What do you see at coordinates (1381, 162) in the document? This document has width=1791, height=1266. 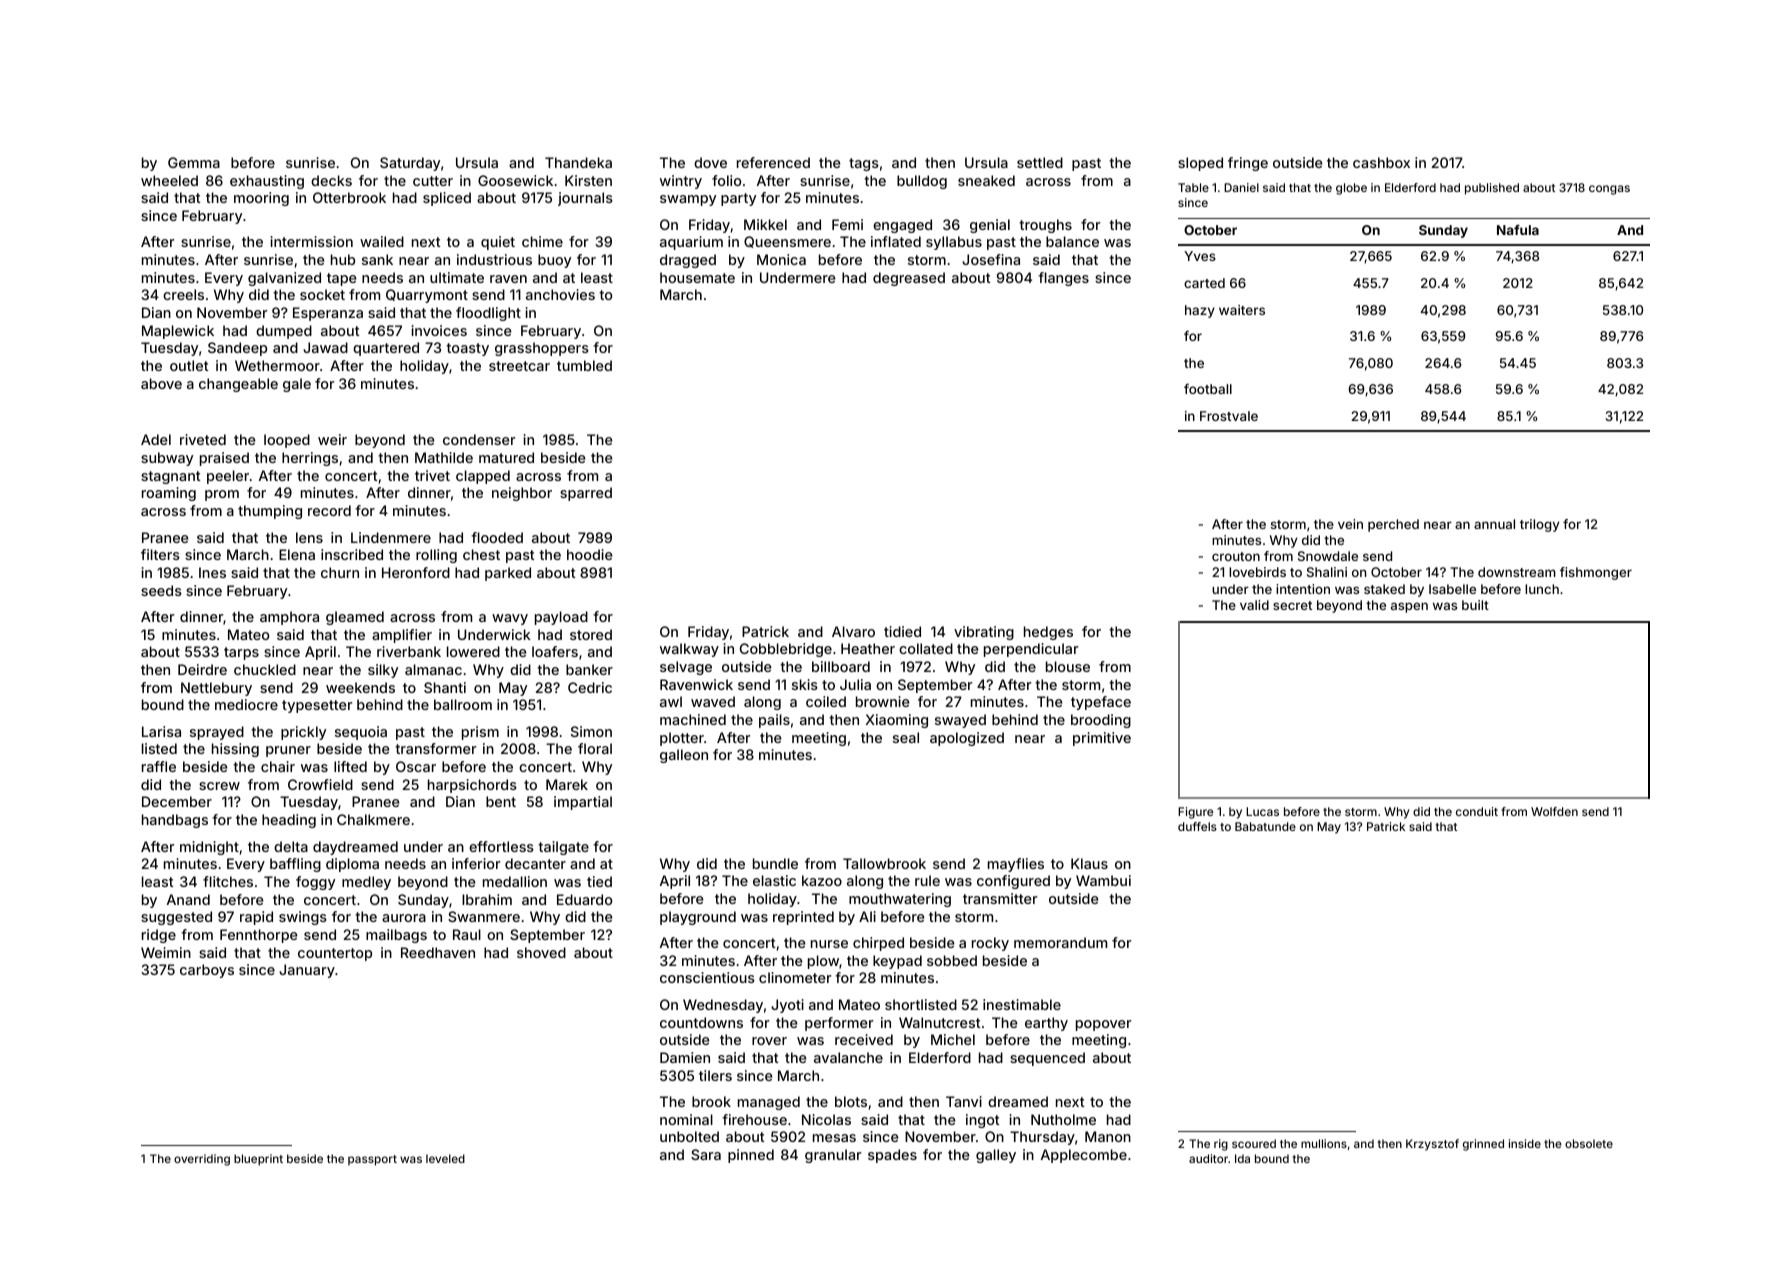 I see `cashbox` at bounding box center [1381, 162].
